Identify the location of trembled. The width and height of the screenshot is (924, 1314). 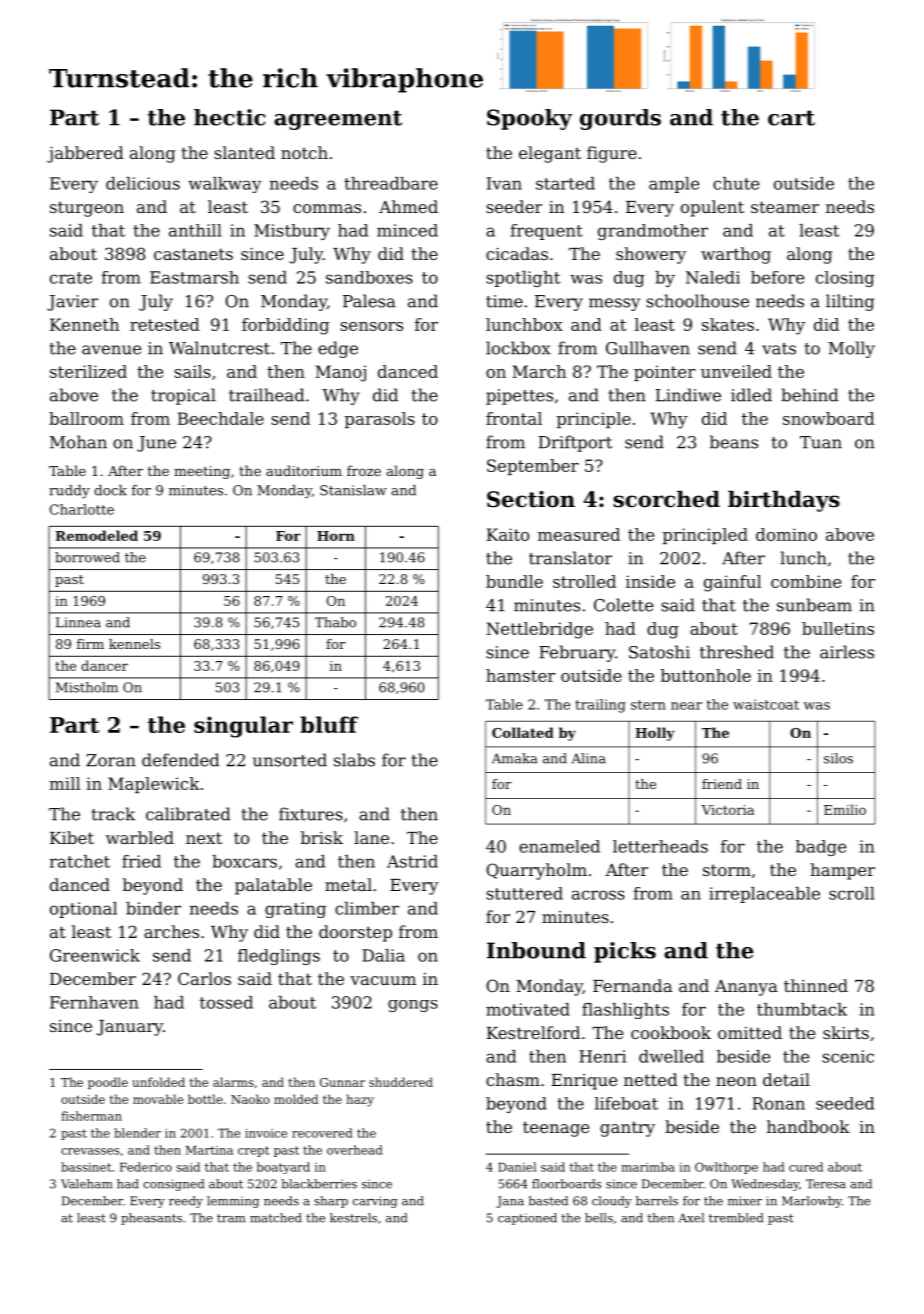
(736, 1218).
